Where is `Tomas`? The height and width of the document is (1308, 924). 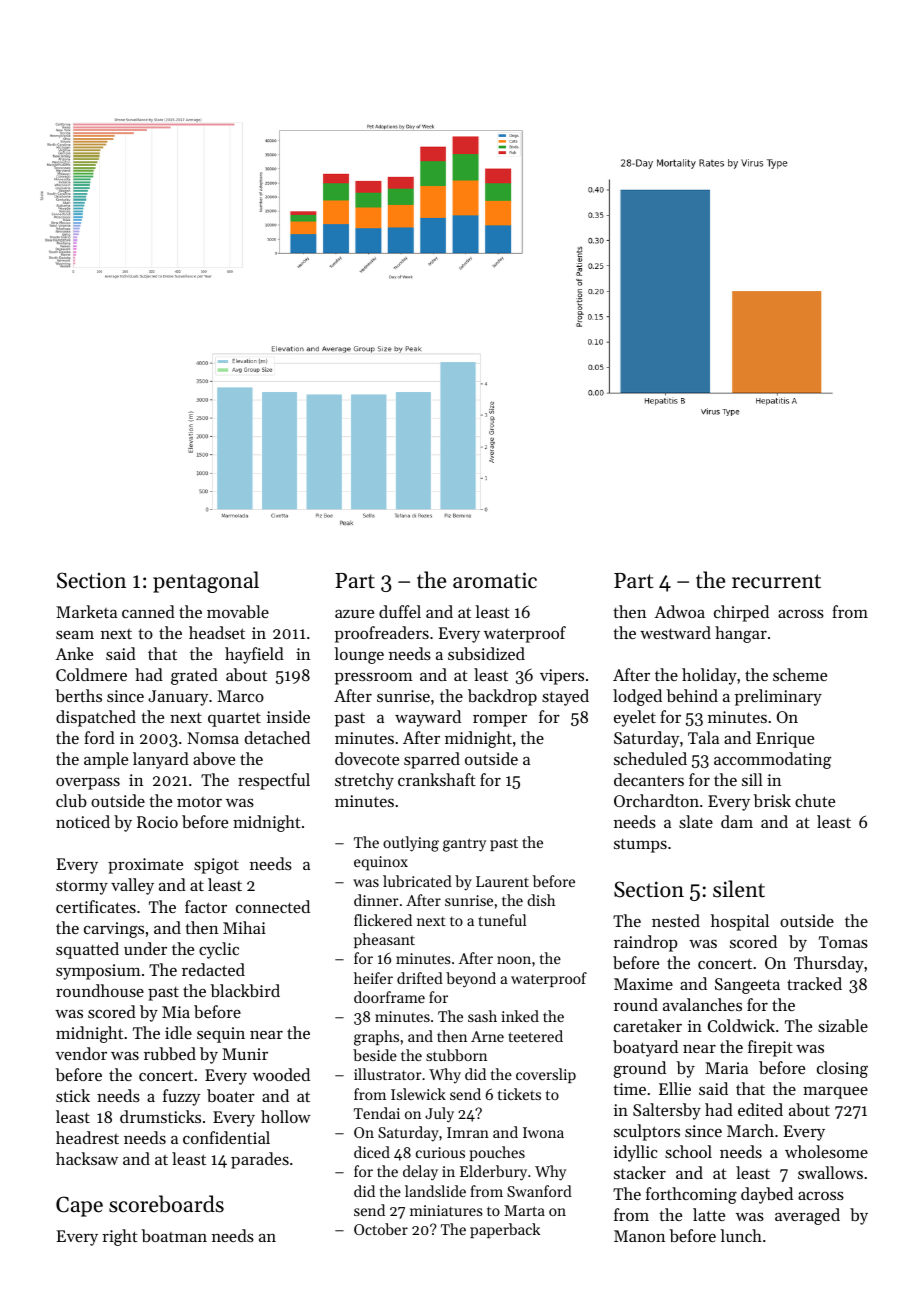
Tomas is located at coordinates (843, 942).
